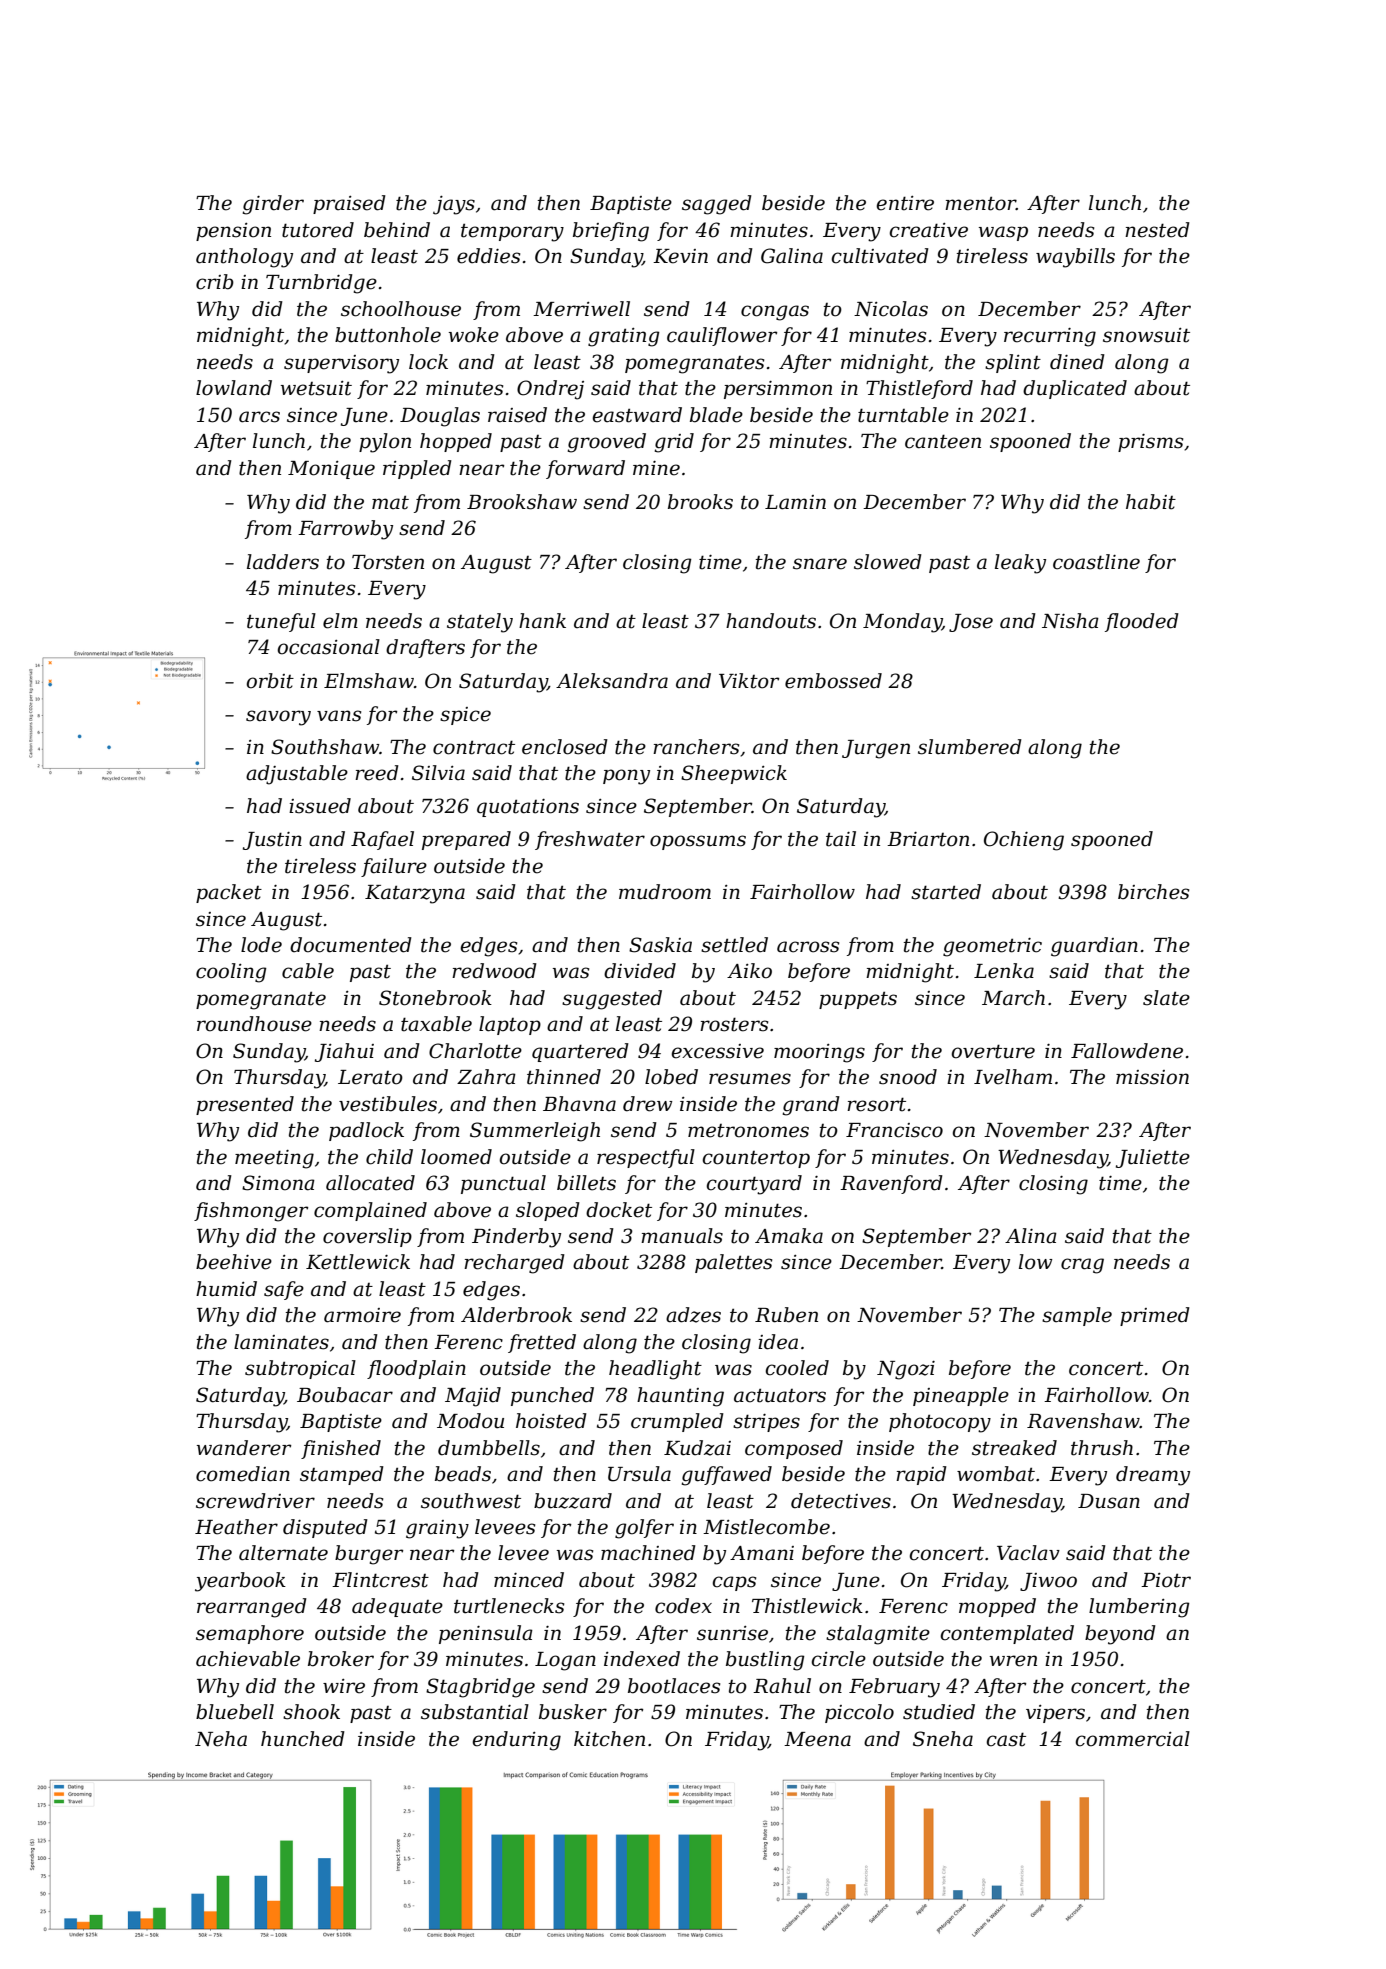 This image has width=1386, height=1969. I want to click on hunched, so click(303, 1739).
